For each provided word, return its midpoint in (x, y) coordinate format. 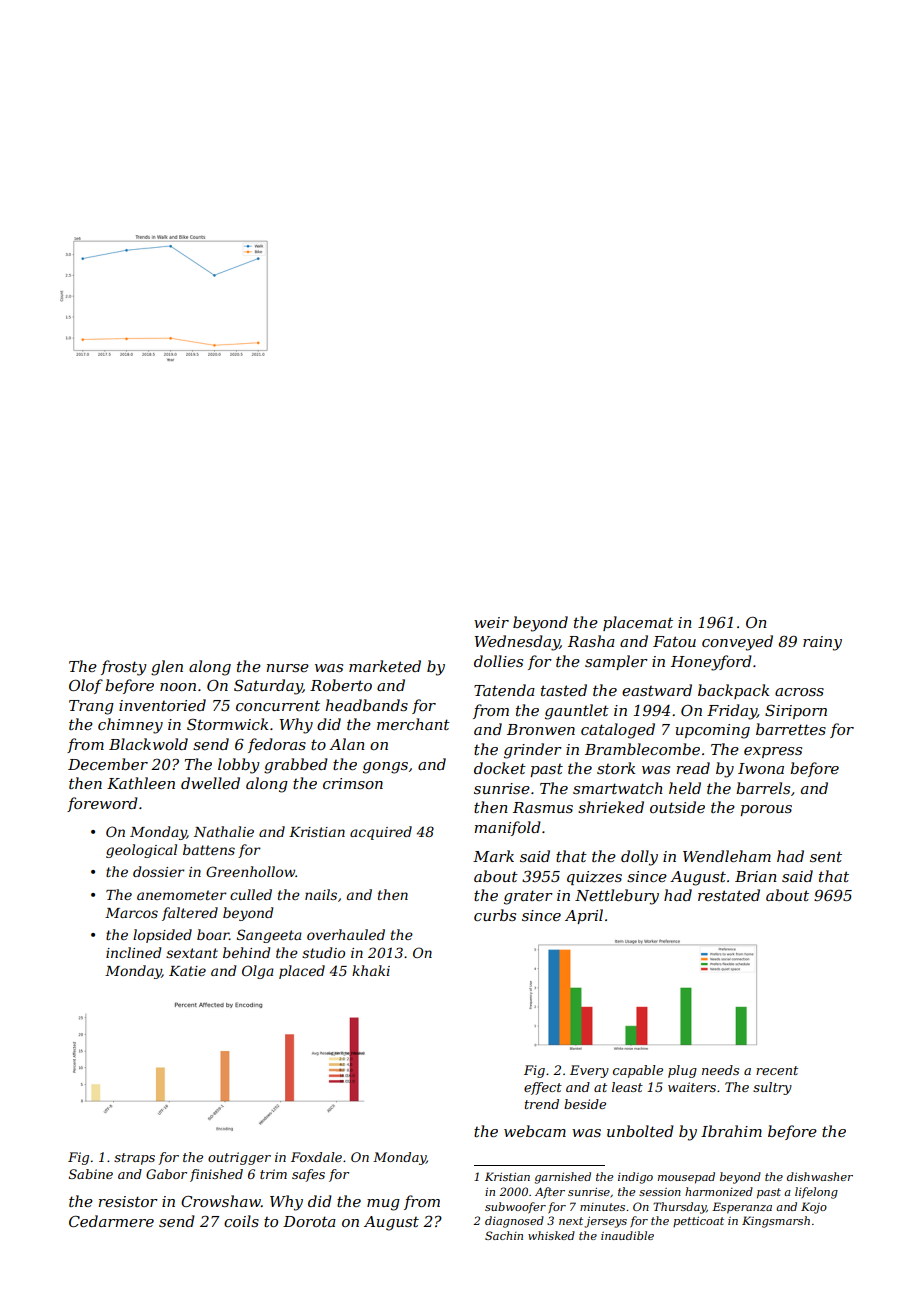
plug (682, 1071)
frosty (124, 668)
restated (729, 895)
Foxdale (316, 1157)
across (799, 692)
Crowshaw (221, 1201)
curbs (495, 915)
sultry (772, 1088)
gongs (385, 768)
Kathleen (141, 783)
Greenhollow (251, 871)
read (693, 768)
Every (589, 1071)
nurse (287, 668)
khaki (371, 970)
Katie (187, 971)
